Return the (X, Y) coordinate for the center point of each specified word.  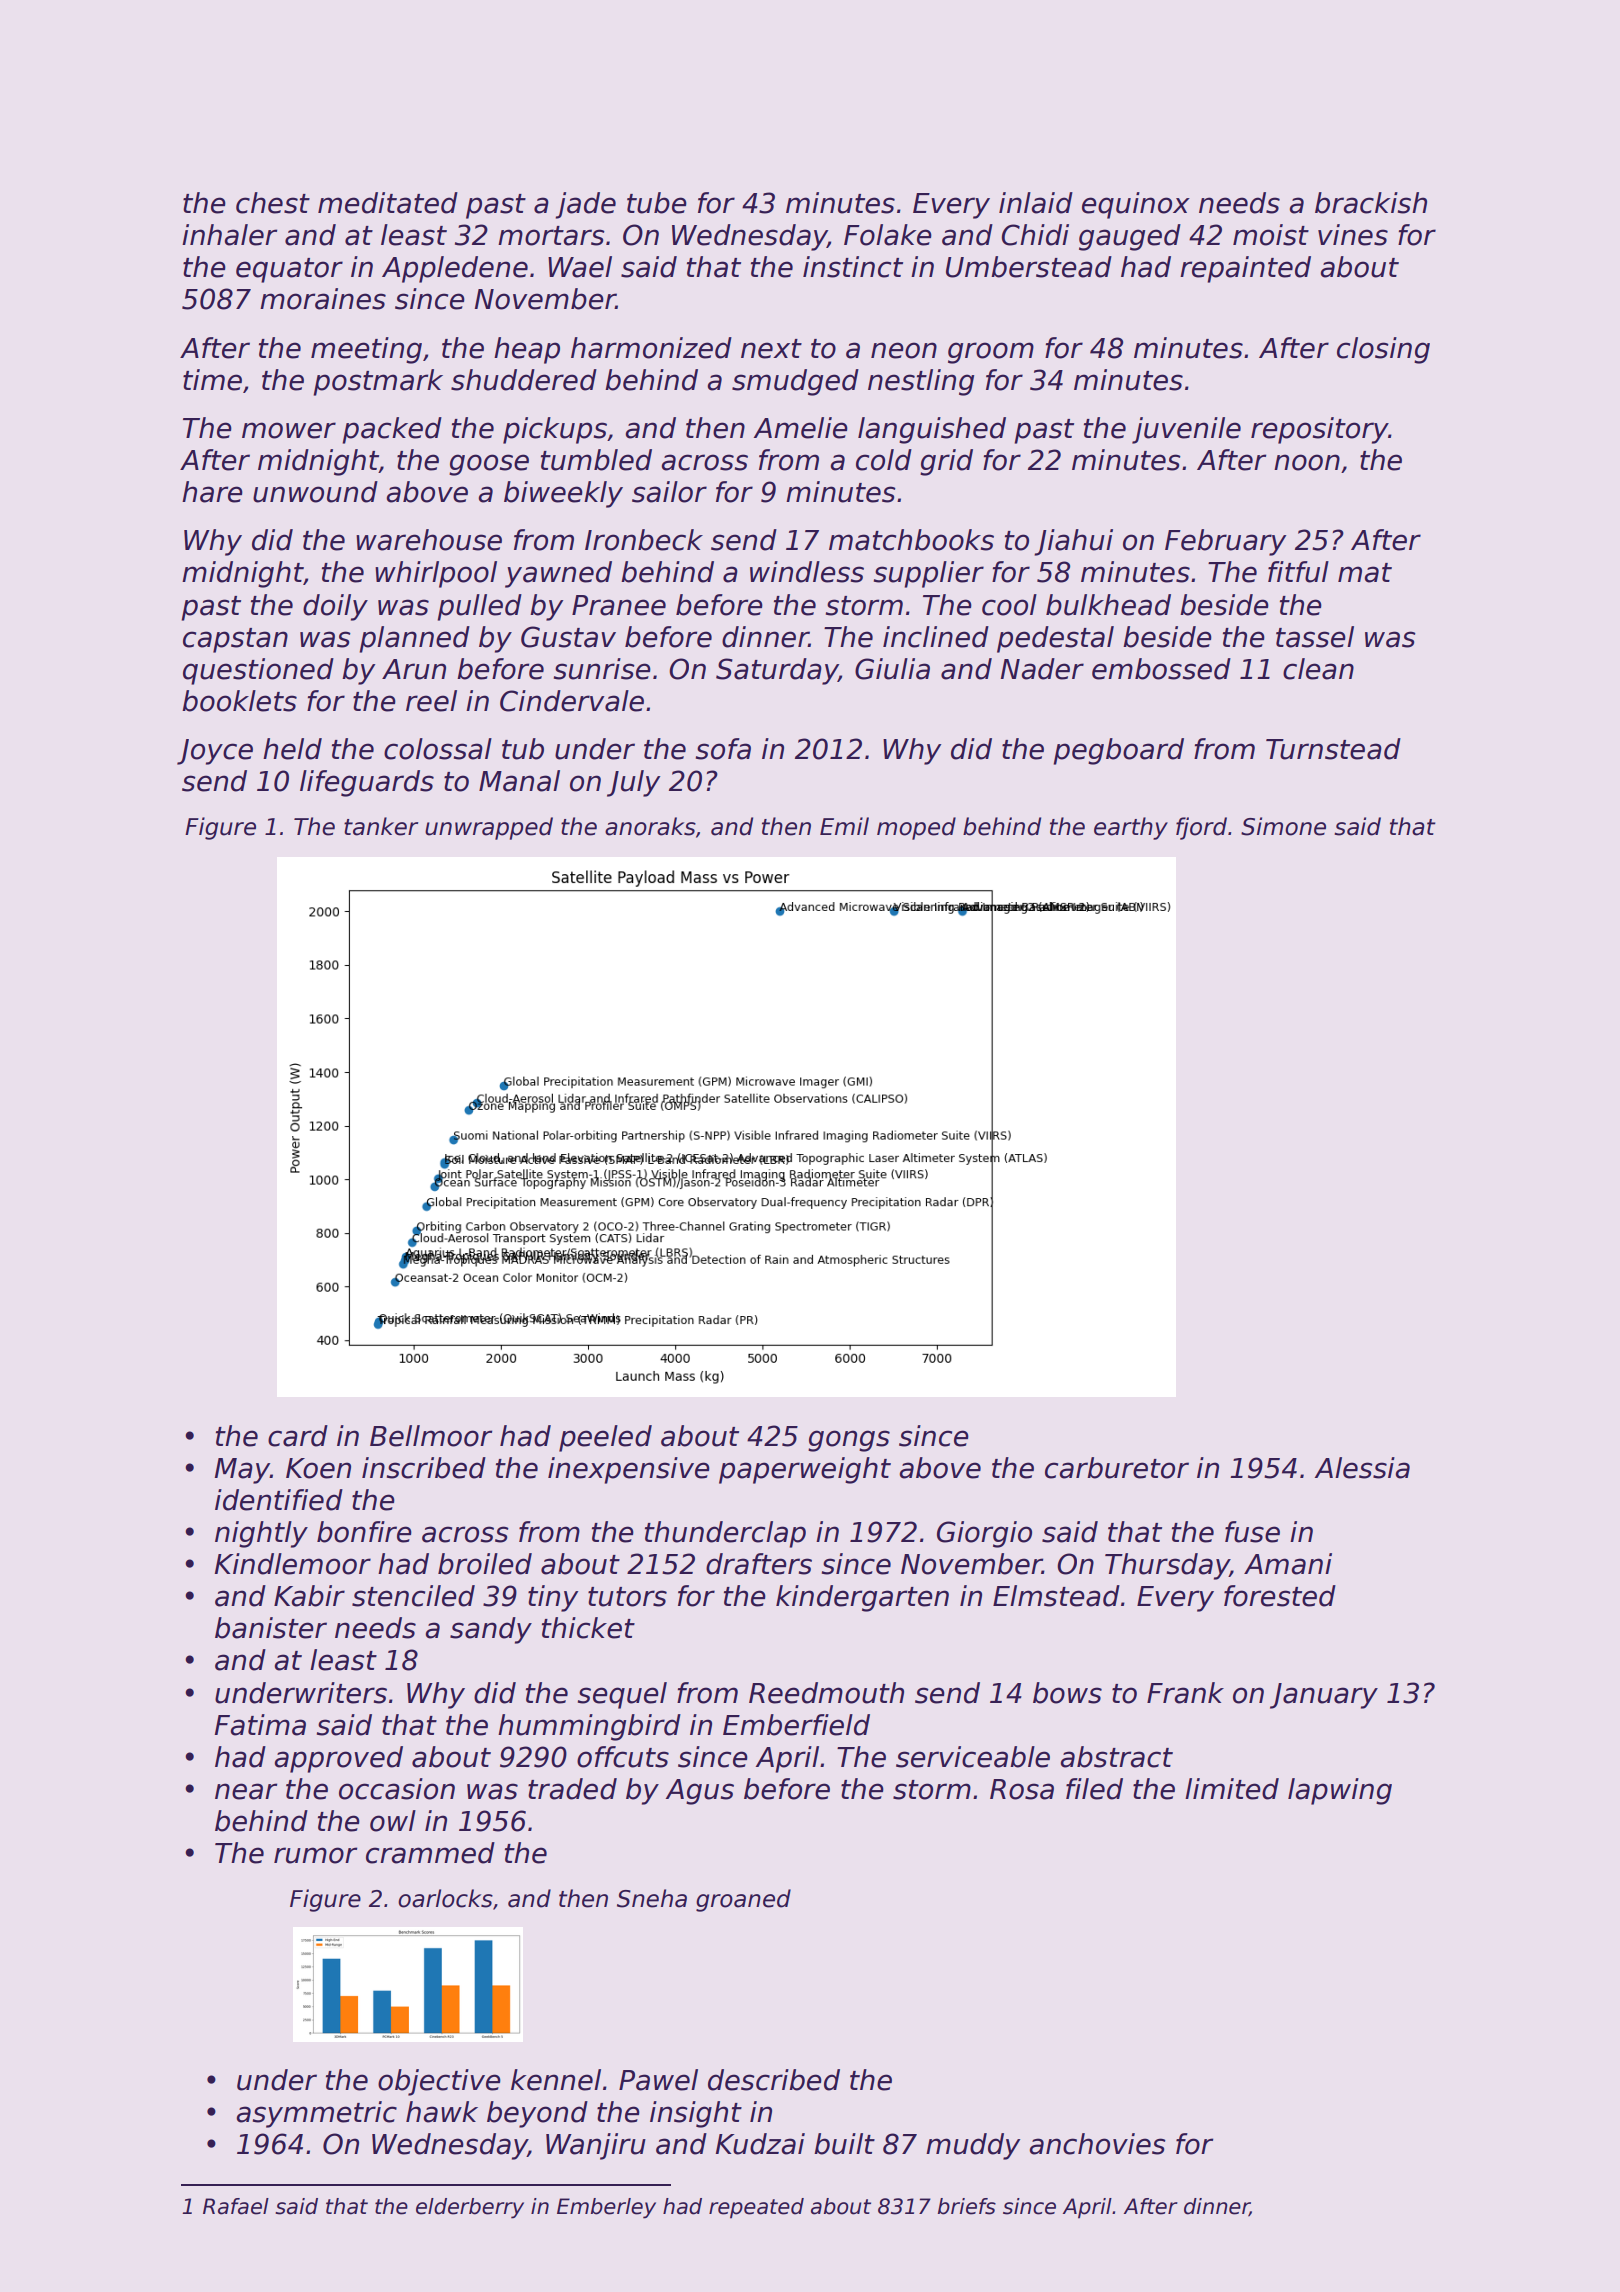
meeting (366, 350)
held (292, 749)
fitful (1298, 572)
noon (1307, 462)
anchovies (1098, 2144)
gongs (849, 1441)
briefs (967, 2206)
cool (1009, 605)
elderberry (470, 2208)
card (298, 1436)
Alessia (1362, 1468)
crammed (430, 1853)
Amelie (801, 428)
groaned (743, 1900)
